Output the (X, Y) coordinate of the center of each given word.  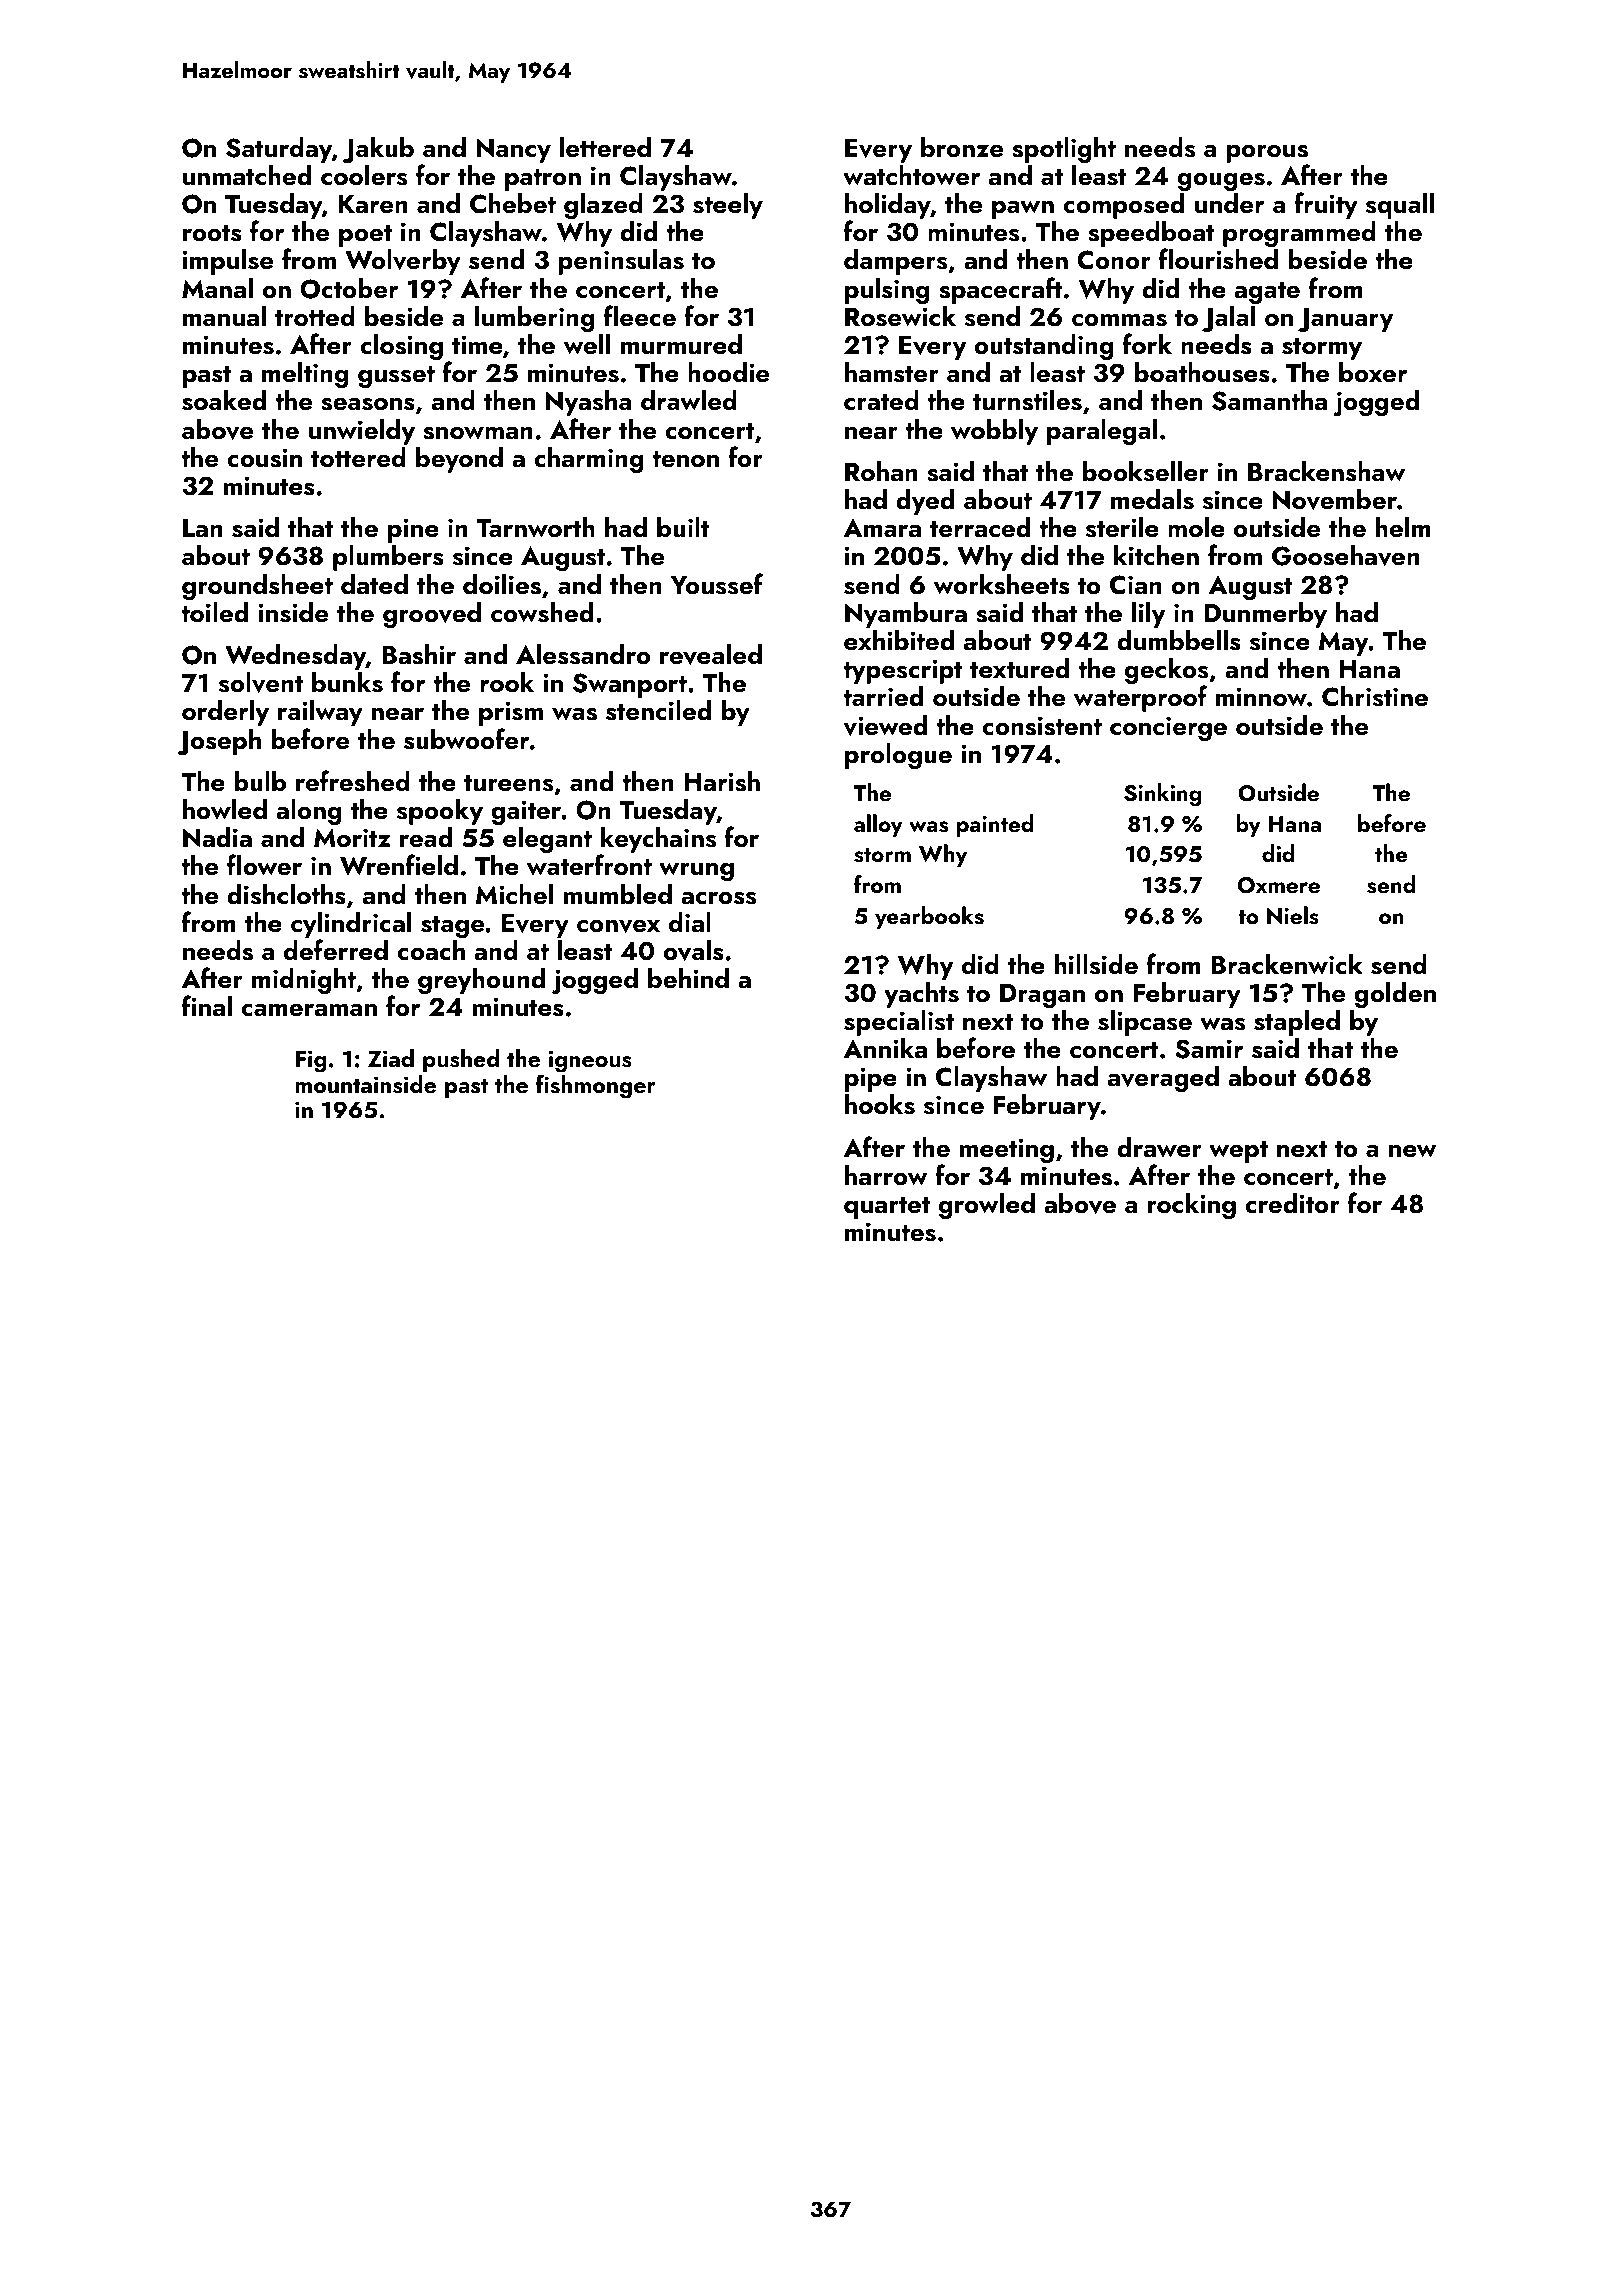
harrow (886, 1175)
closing (401, 347)
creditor (1292, 1203)
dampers (895, 262)
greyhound (481, 981)
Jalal (1228, 319)
